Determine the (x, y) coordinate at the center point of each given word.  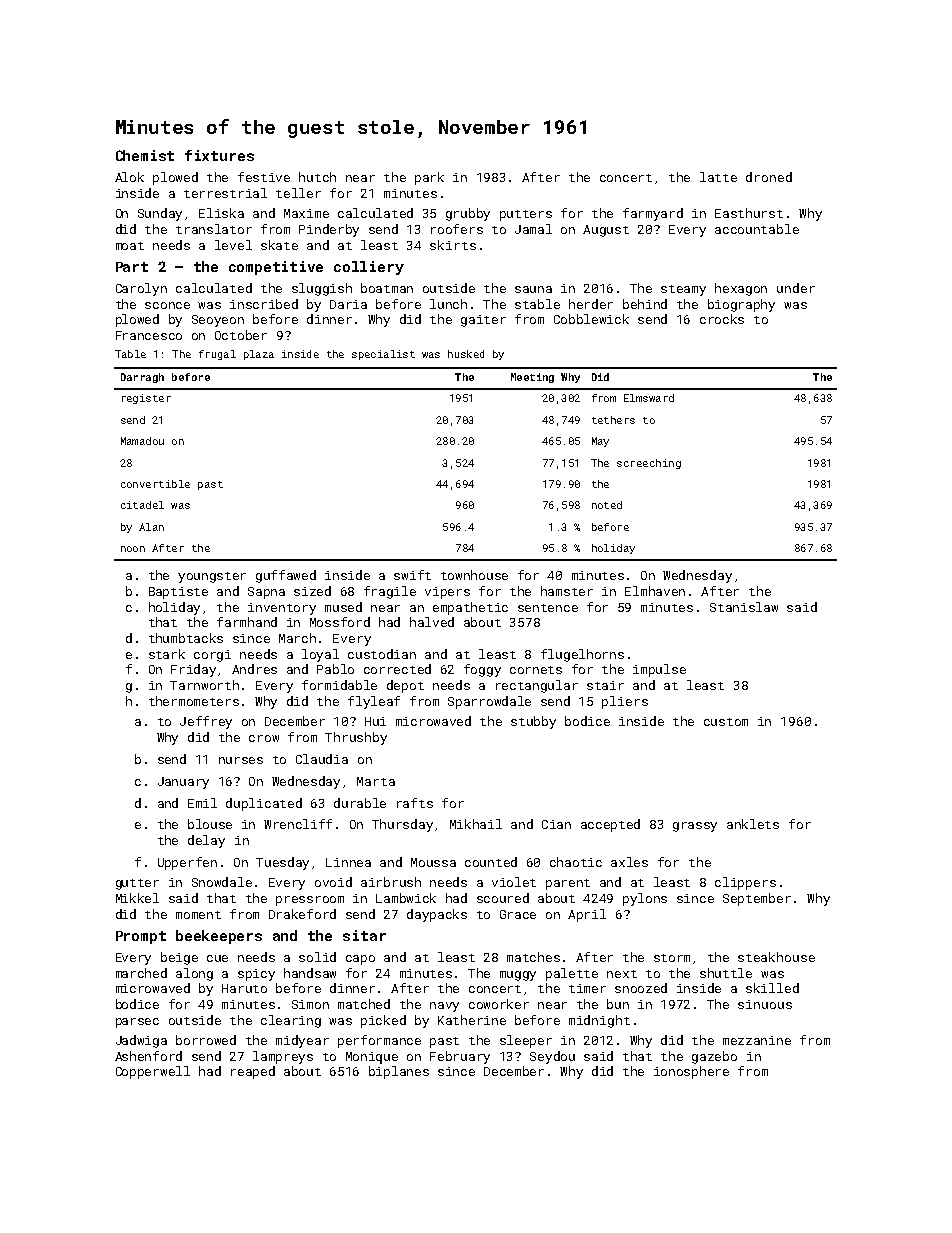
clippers (745, 883)
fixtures (219, 155)
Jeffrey (206, 722)
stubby (533, 722)
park (429, 178)
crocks (722, 319)
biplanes (399, 1072)
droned (769, 177)
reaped (253, 1072)
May (600, 442)
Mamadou (142, 441)
